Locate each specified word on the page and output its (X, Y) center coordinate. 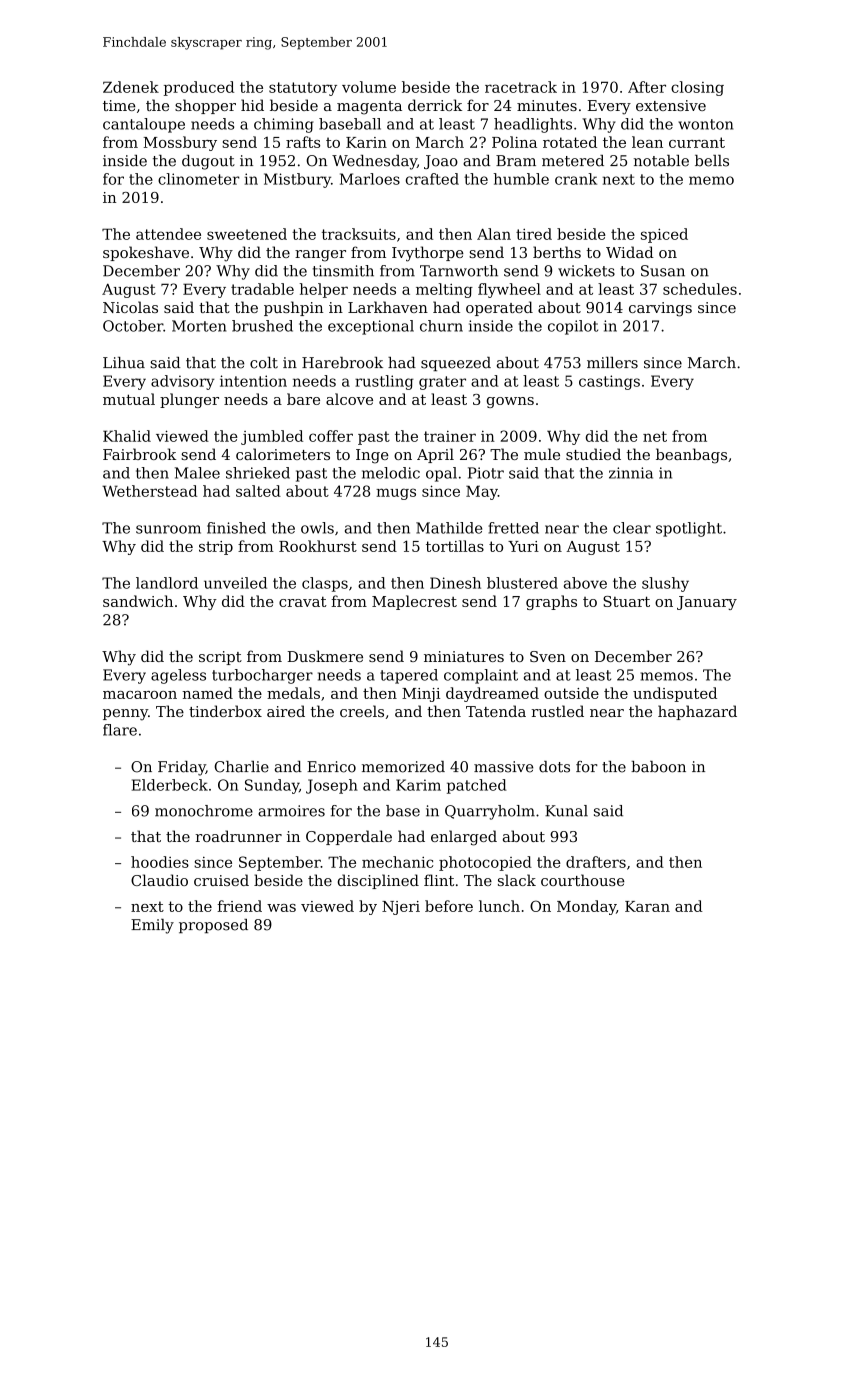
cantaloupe (144, 125)
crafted (432, 179)
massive (504, 767)
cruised (221, 880)
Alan (494, 234)
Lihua (124, 363)
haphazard (697, 712)
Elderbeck (170, 785)
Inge (372, 456)
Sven (548, 656)
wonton (705, 124)
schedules (700, 289)
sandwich (138, 601)
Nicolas (130, 307)
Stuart (626, 601)
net (655, 436)
